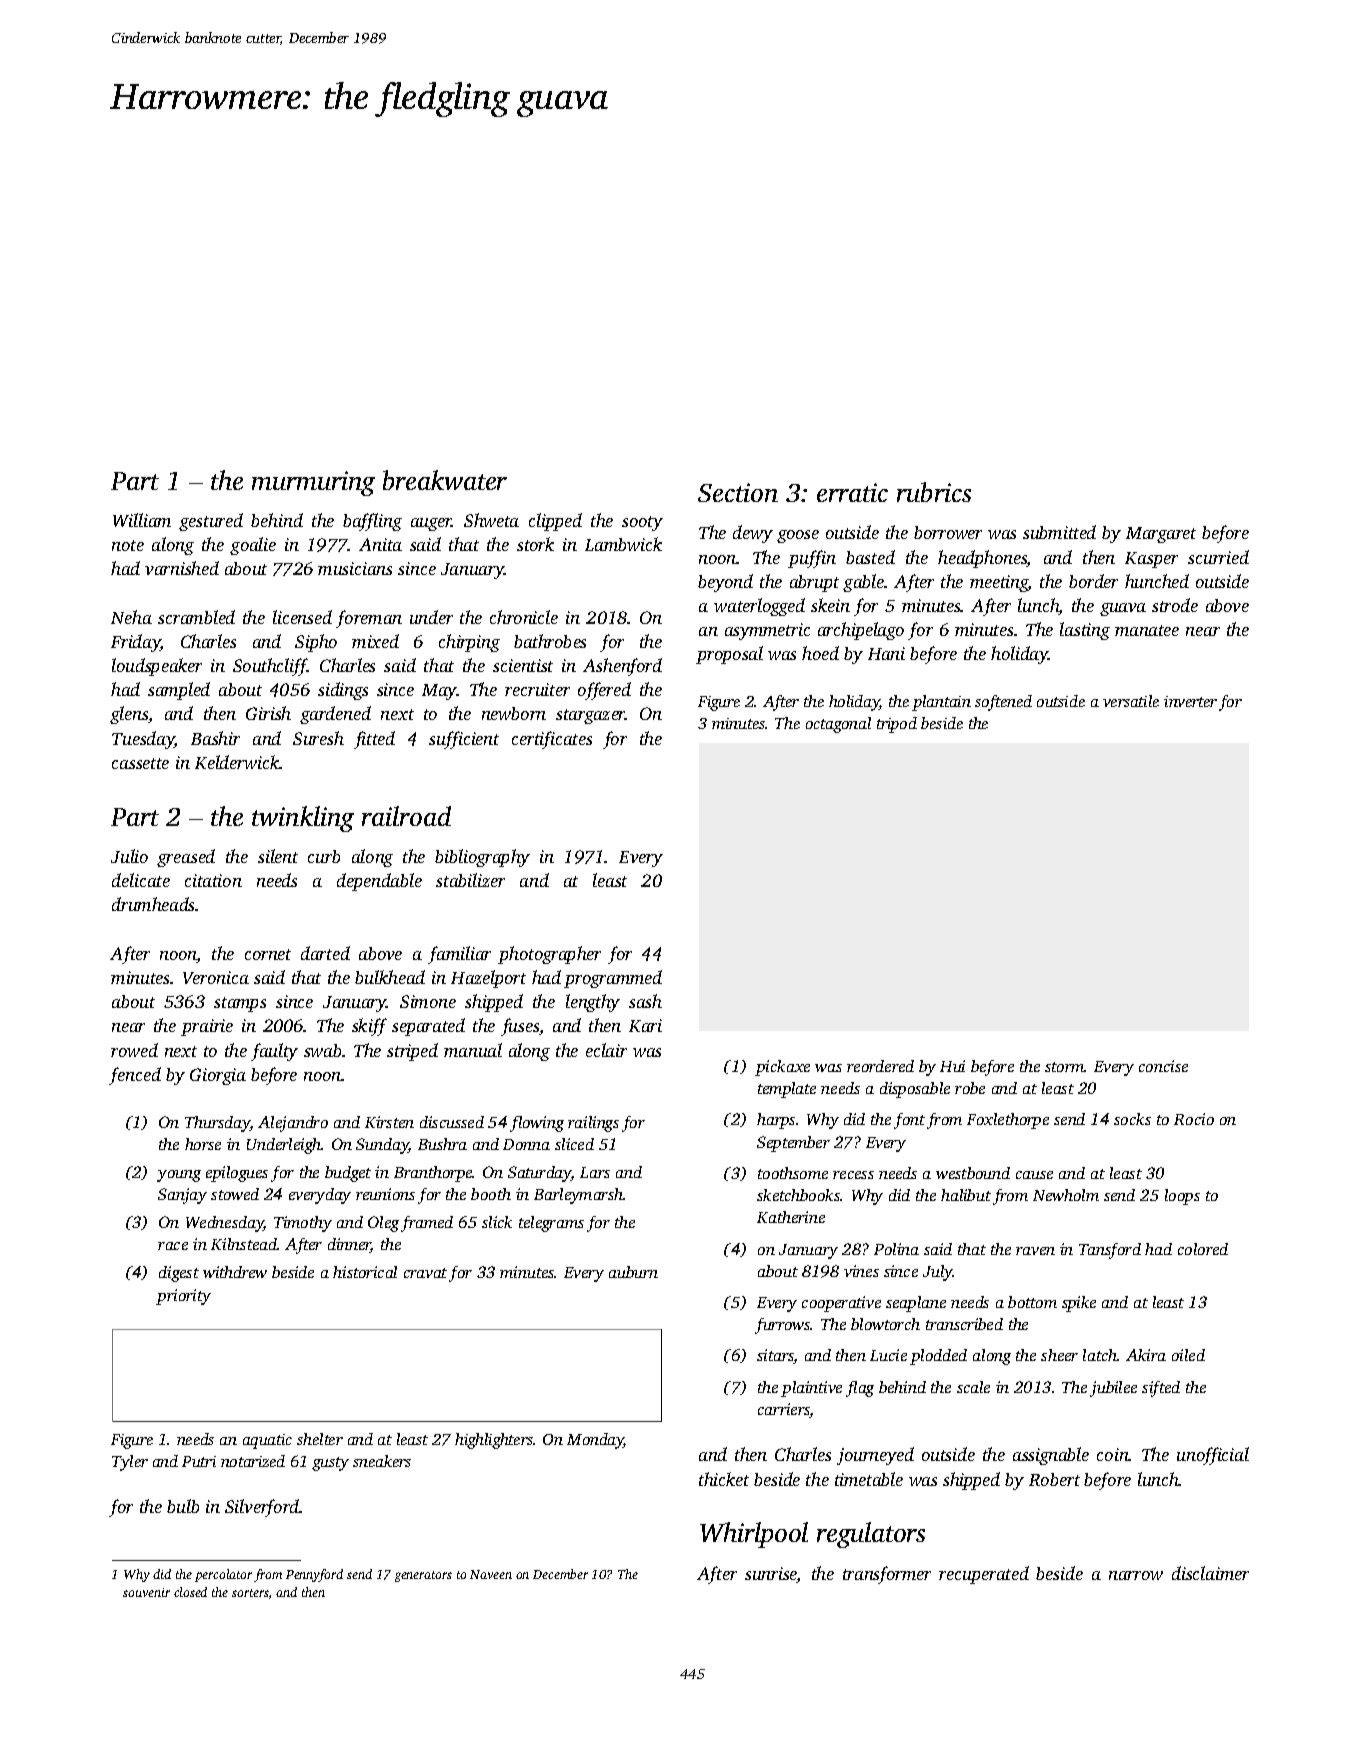 Image resolution: width=1361 pixels, height=1761 pixels. What do you see at coordinates (211, 522) in the page?
I see `gestured` at bounding box center [211, 522].
